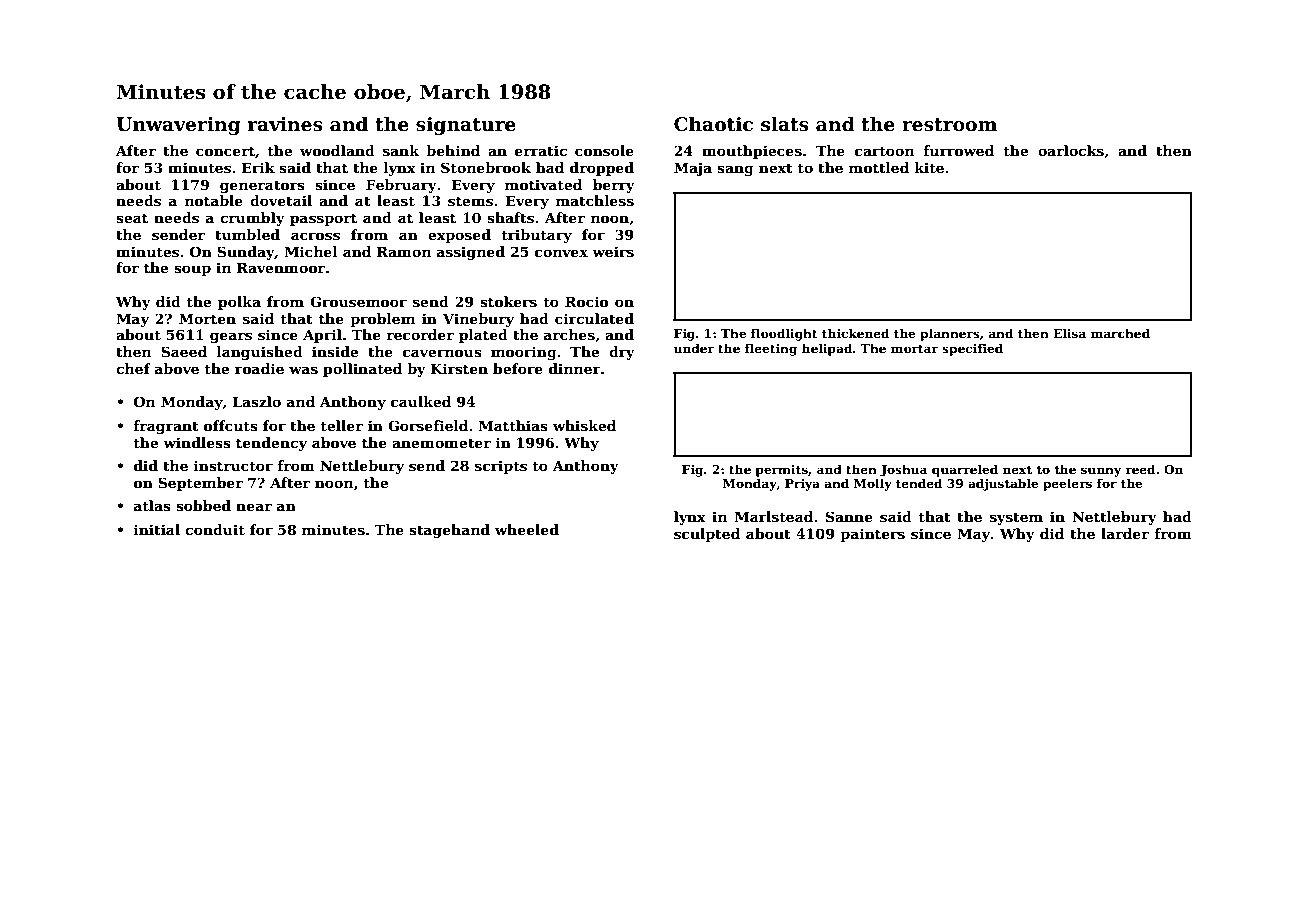 Image resolution: width=1308 pixels, height=924 pixels. Describe the element at coordinates (470, 201) in the page. I see `stems` at that location.
